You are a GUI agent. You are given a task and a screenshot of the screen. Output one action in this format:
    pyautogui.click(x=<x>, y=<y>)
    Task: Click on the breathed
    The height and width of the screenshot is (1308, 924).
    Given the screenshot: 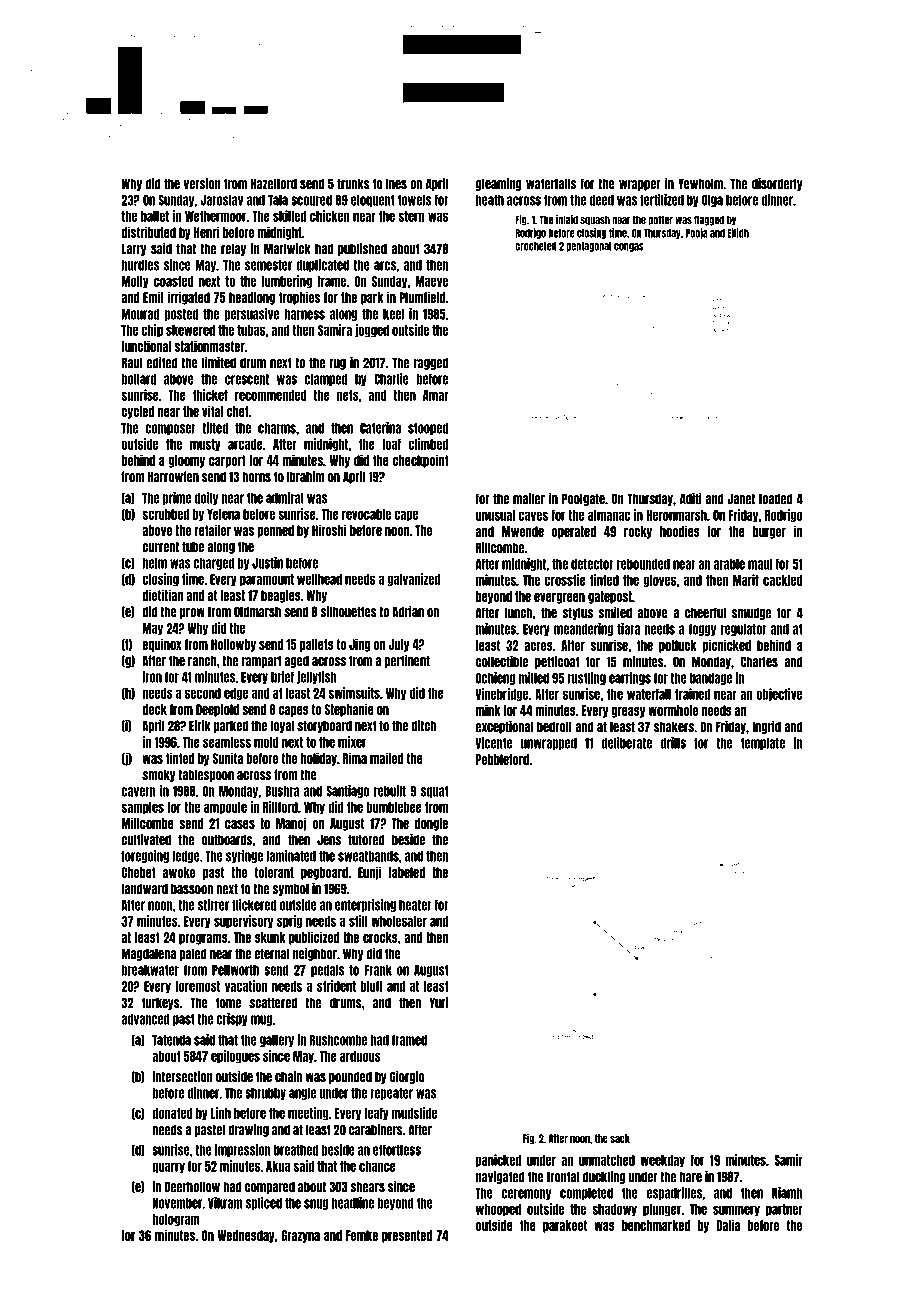 What is the action you would take?
    pyautogui.click(x=296, y=1150)
